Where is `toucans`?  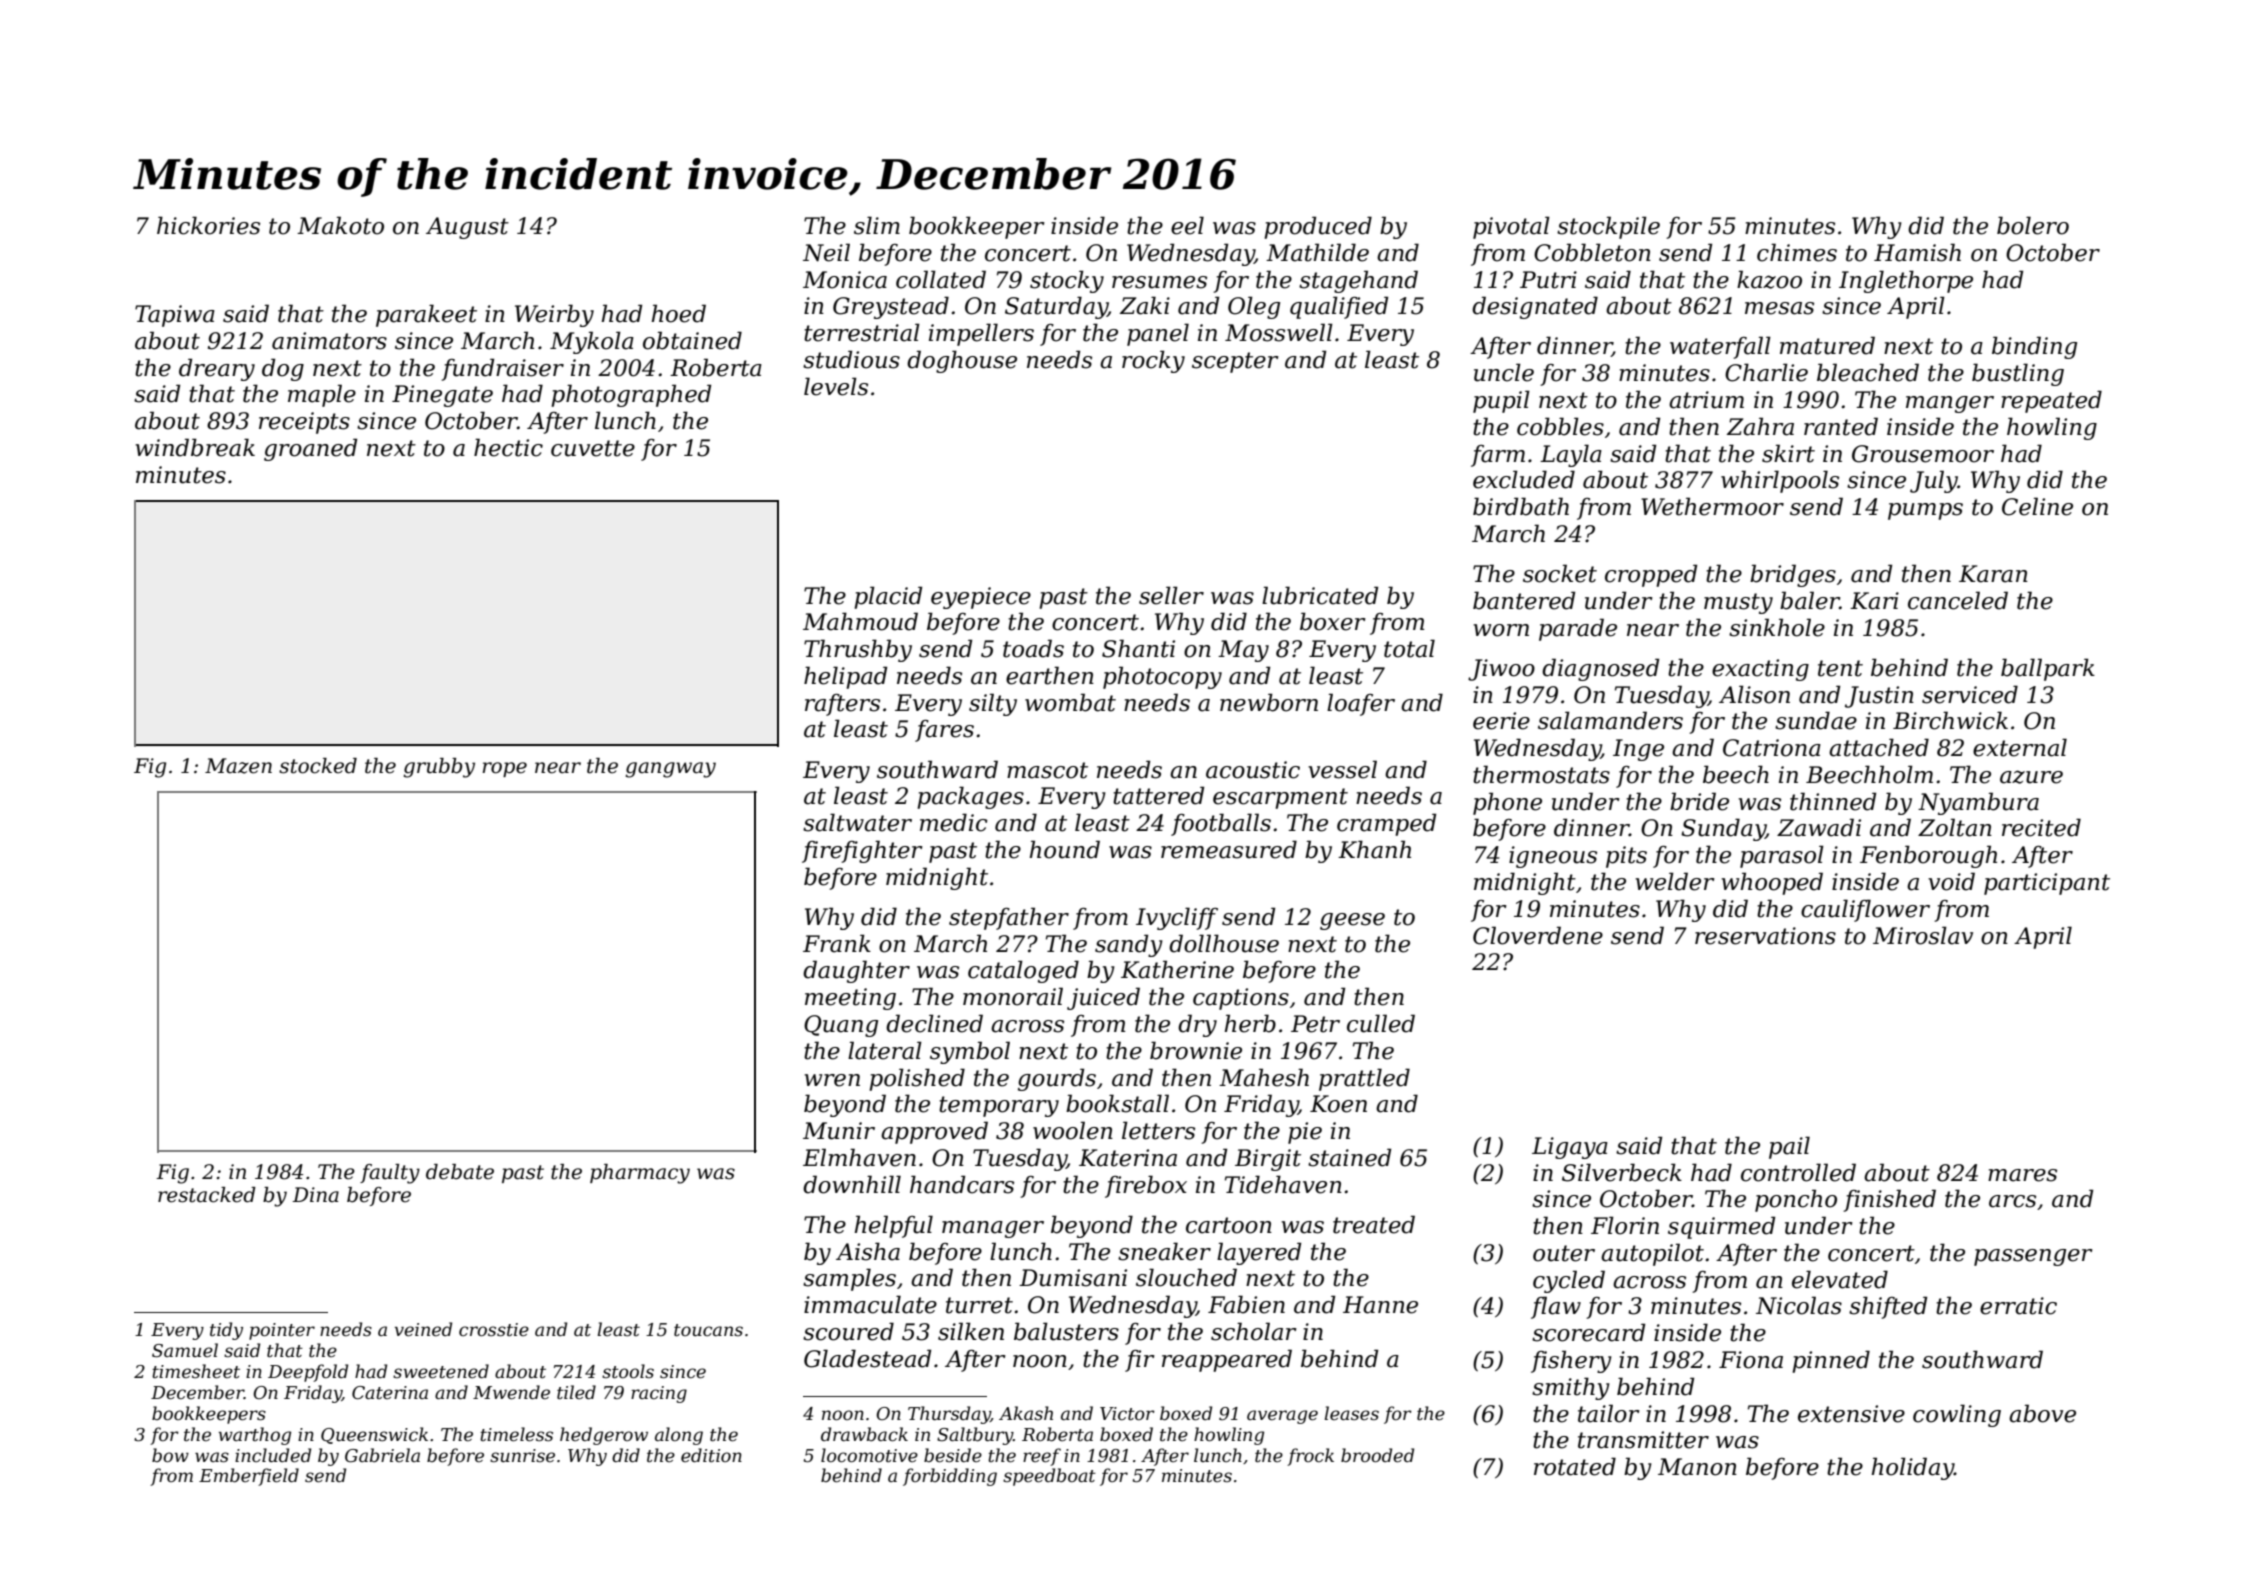 toucans is located at coordinates (708, 1330).
